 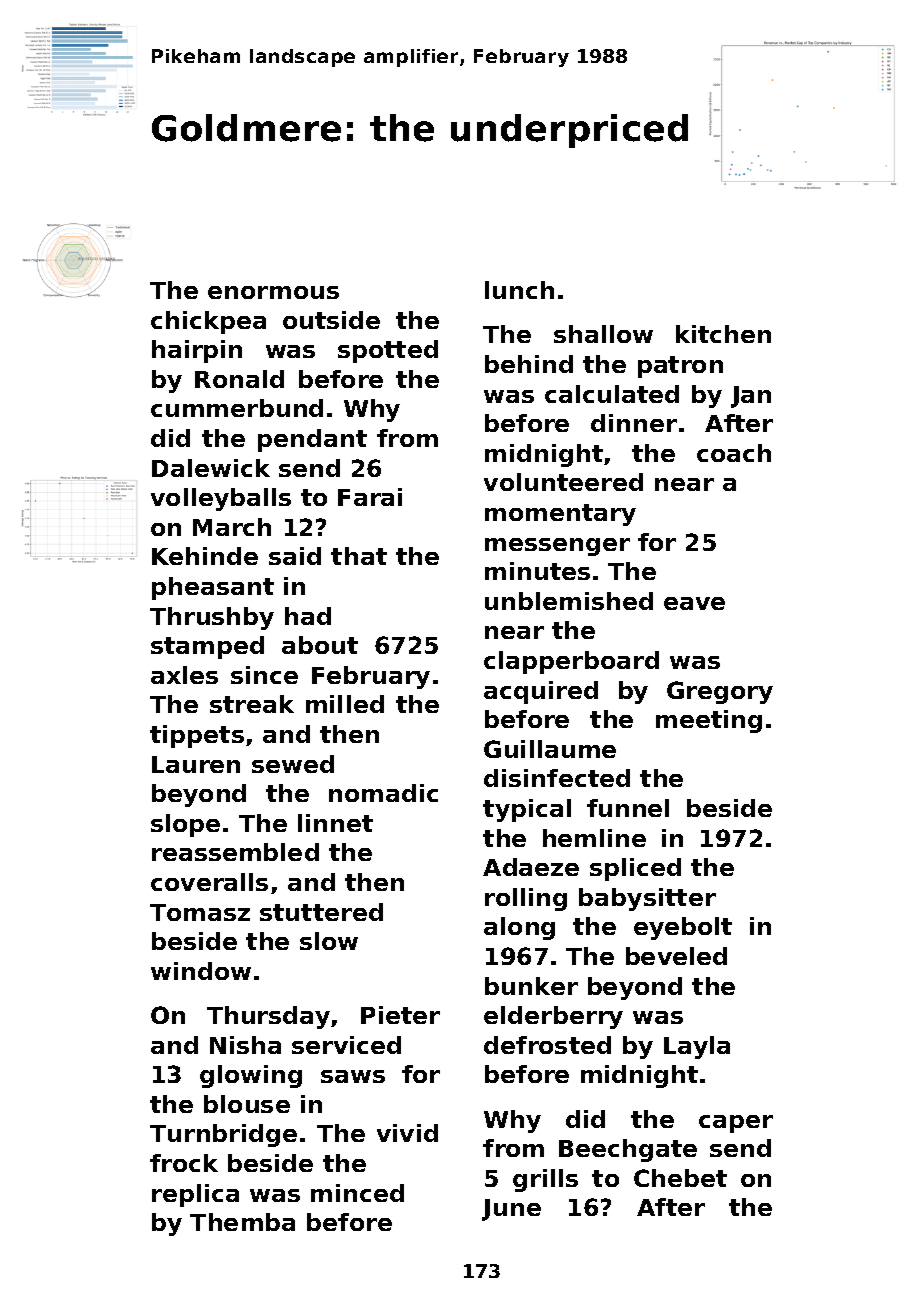 What do you see at coordinates (207, 647) in the screenshot?
I see `stamped` at bounding box center [207, 647].
